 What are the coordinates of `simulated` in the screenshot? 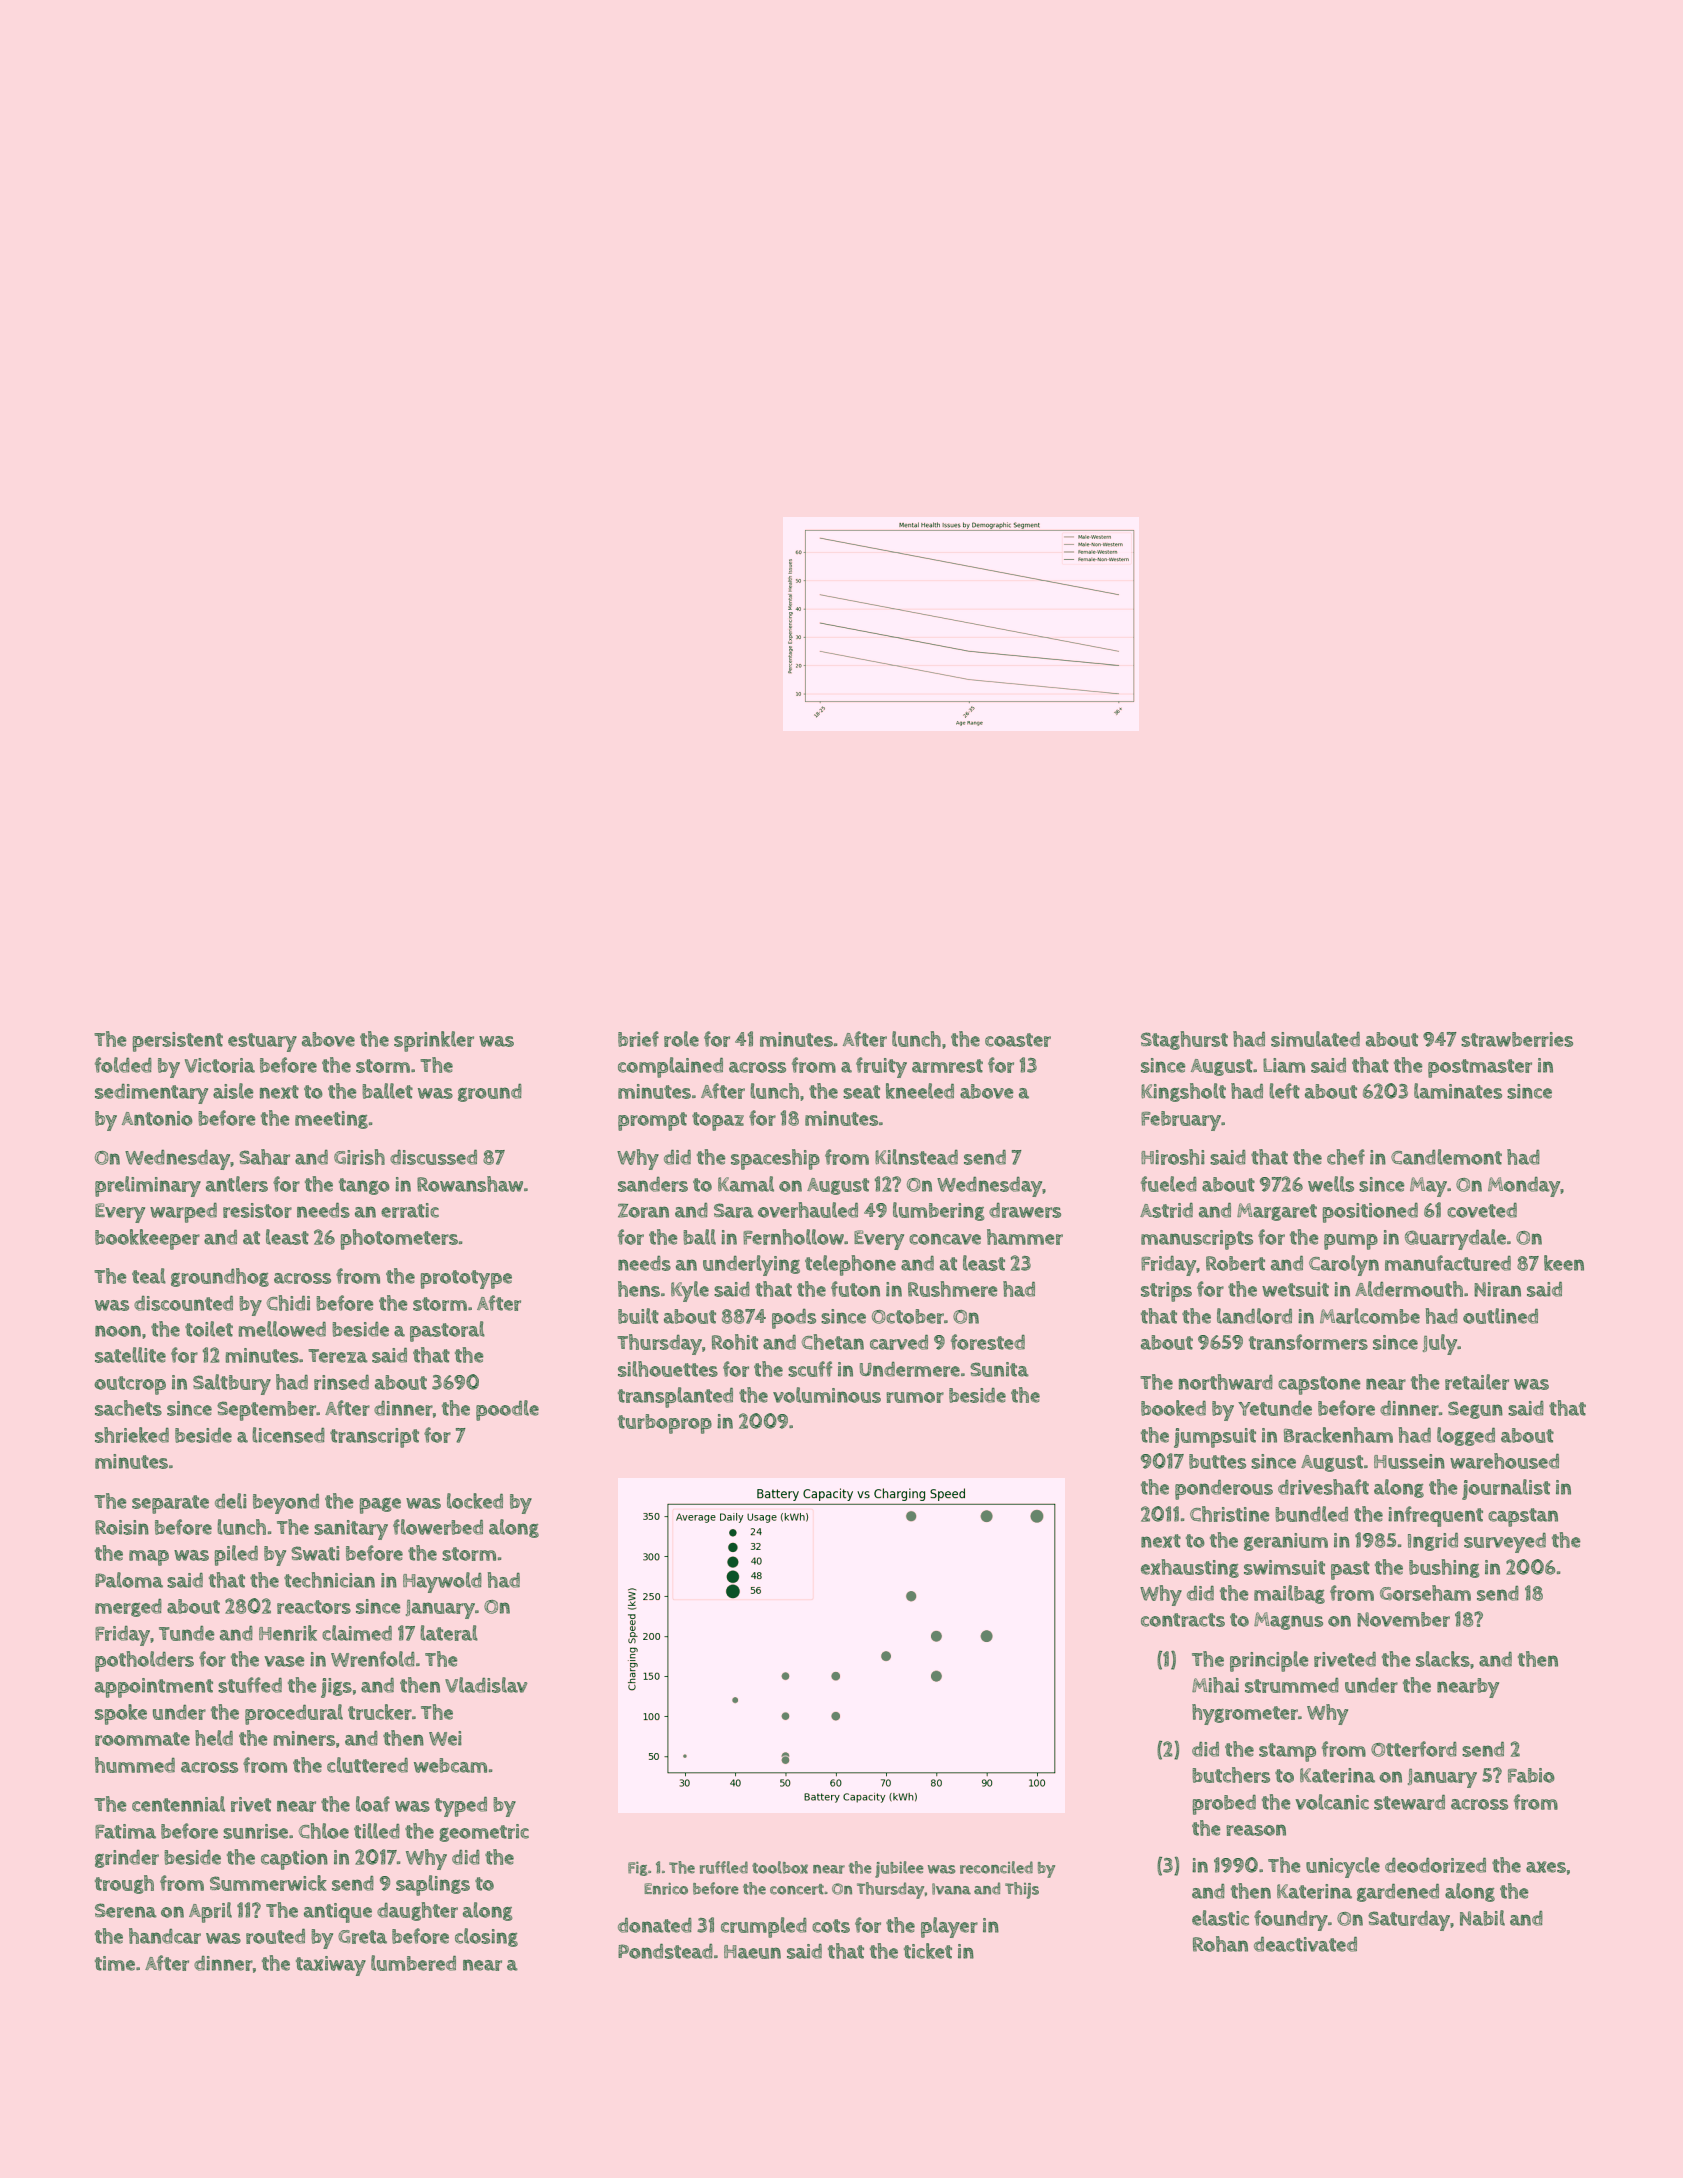 It's located at (1315, 1039).
